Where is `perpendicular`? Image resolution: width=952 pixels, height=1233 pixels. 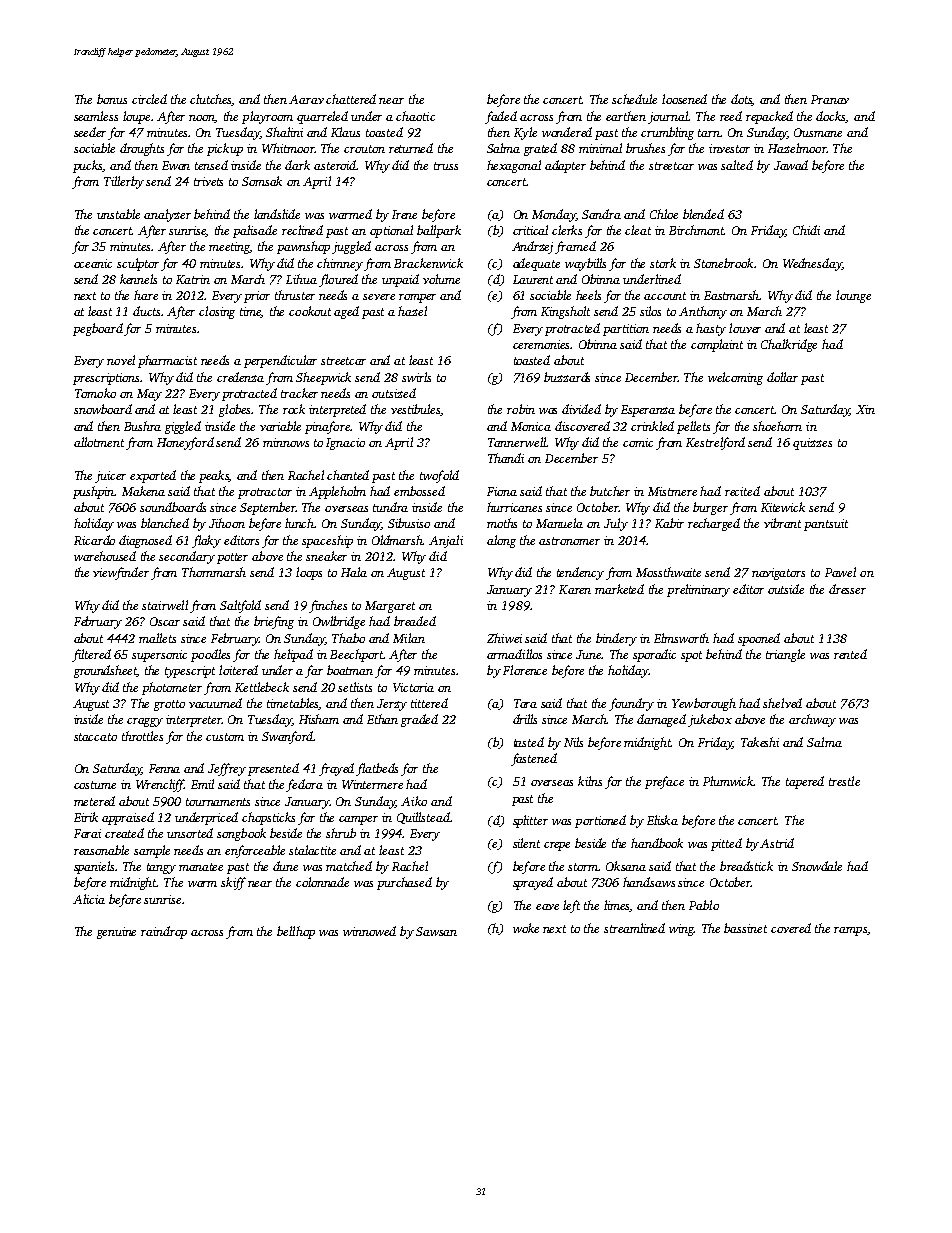 perpendicular is located at coordinates (280, 361).
